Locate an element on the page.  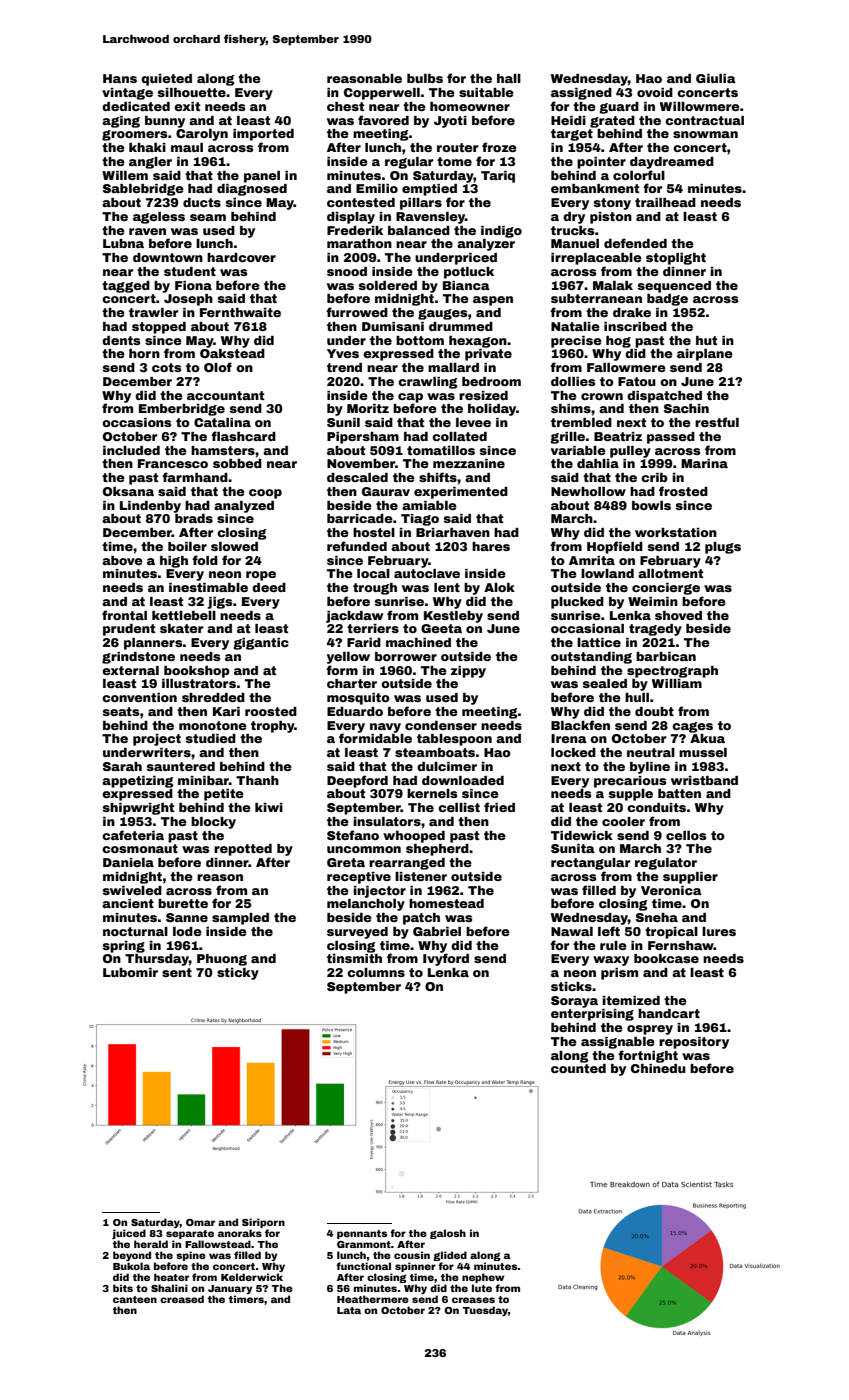
Lata is located at coordinates (349, 1310).
